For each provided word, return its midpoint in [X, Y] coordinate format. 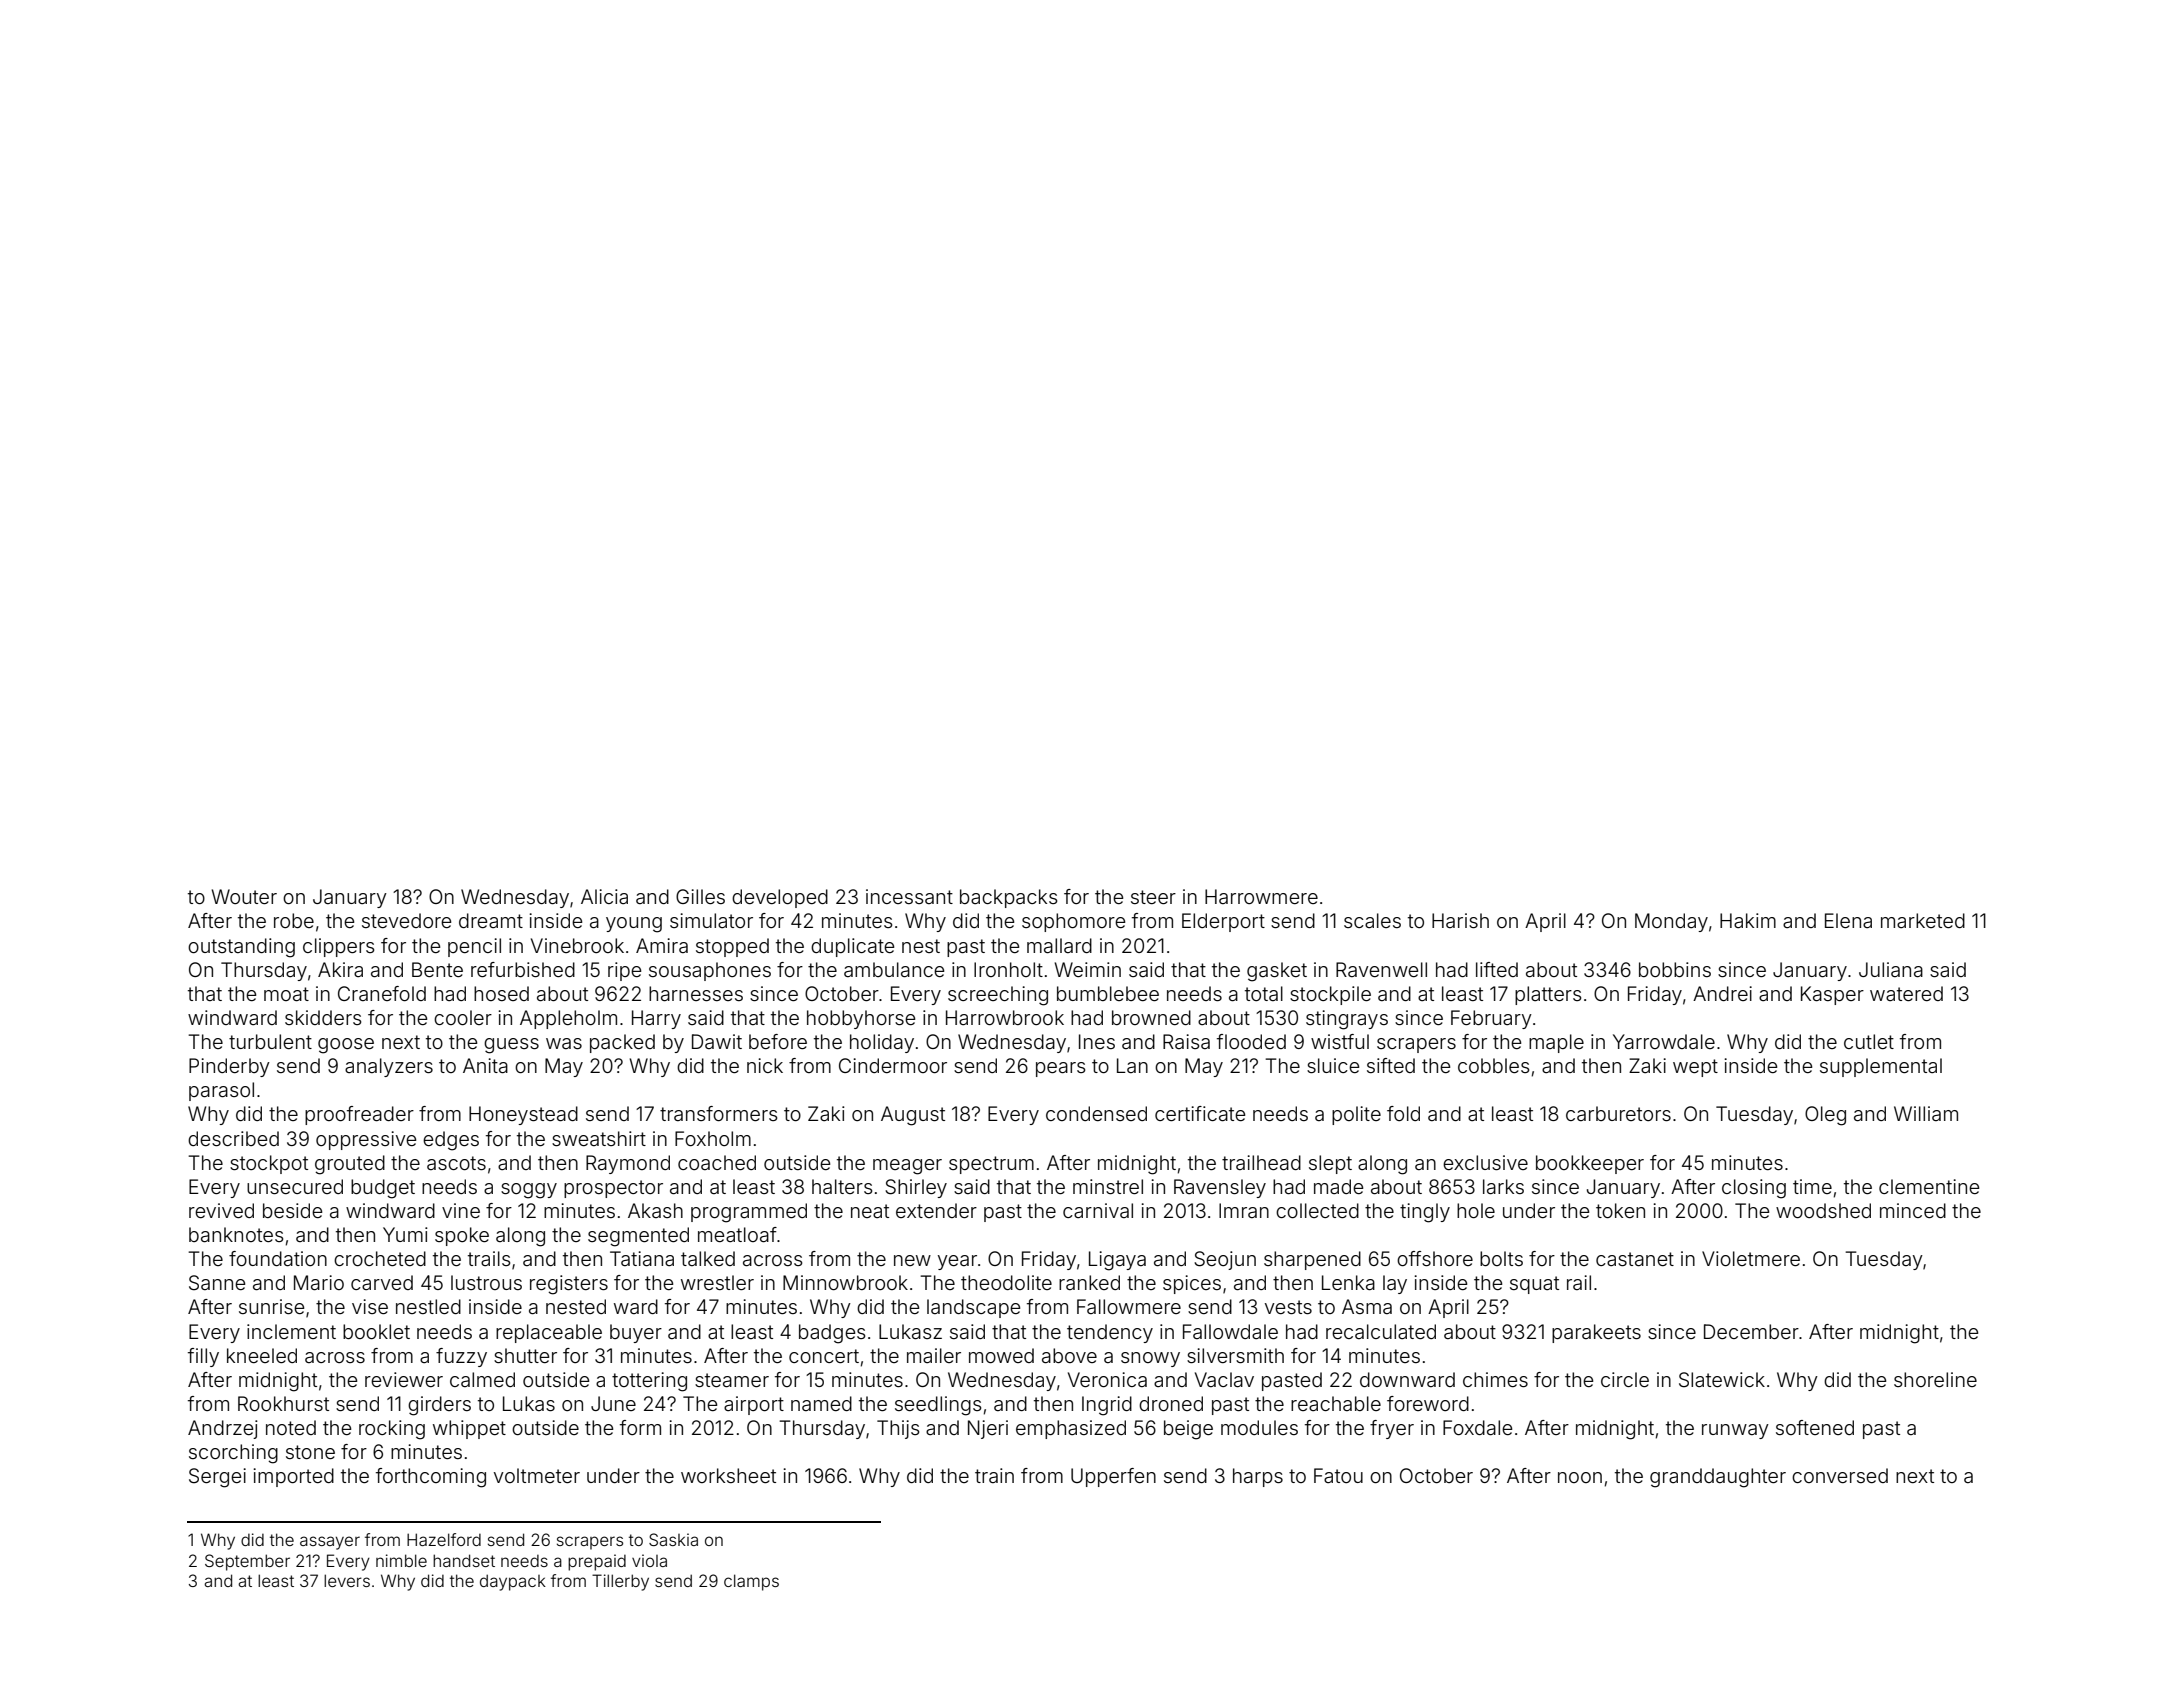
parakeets [1596, 1333]
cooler [463, 1017]
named [821, 1403]
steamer [732, 1380]
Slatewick [1722, 1380]
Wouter [244, 896]
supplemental [1881, 1067]
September [247, 1562]
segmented [638, 1237]
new [912, 1260]
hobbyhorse [861, 1019]
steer [1153, 897]
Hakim [1748, 920]
